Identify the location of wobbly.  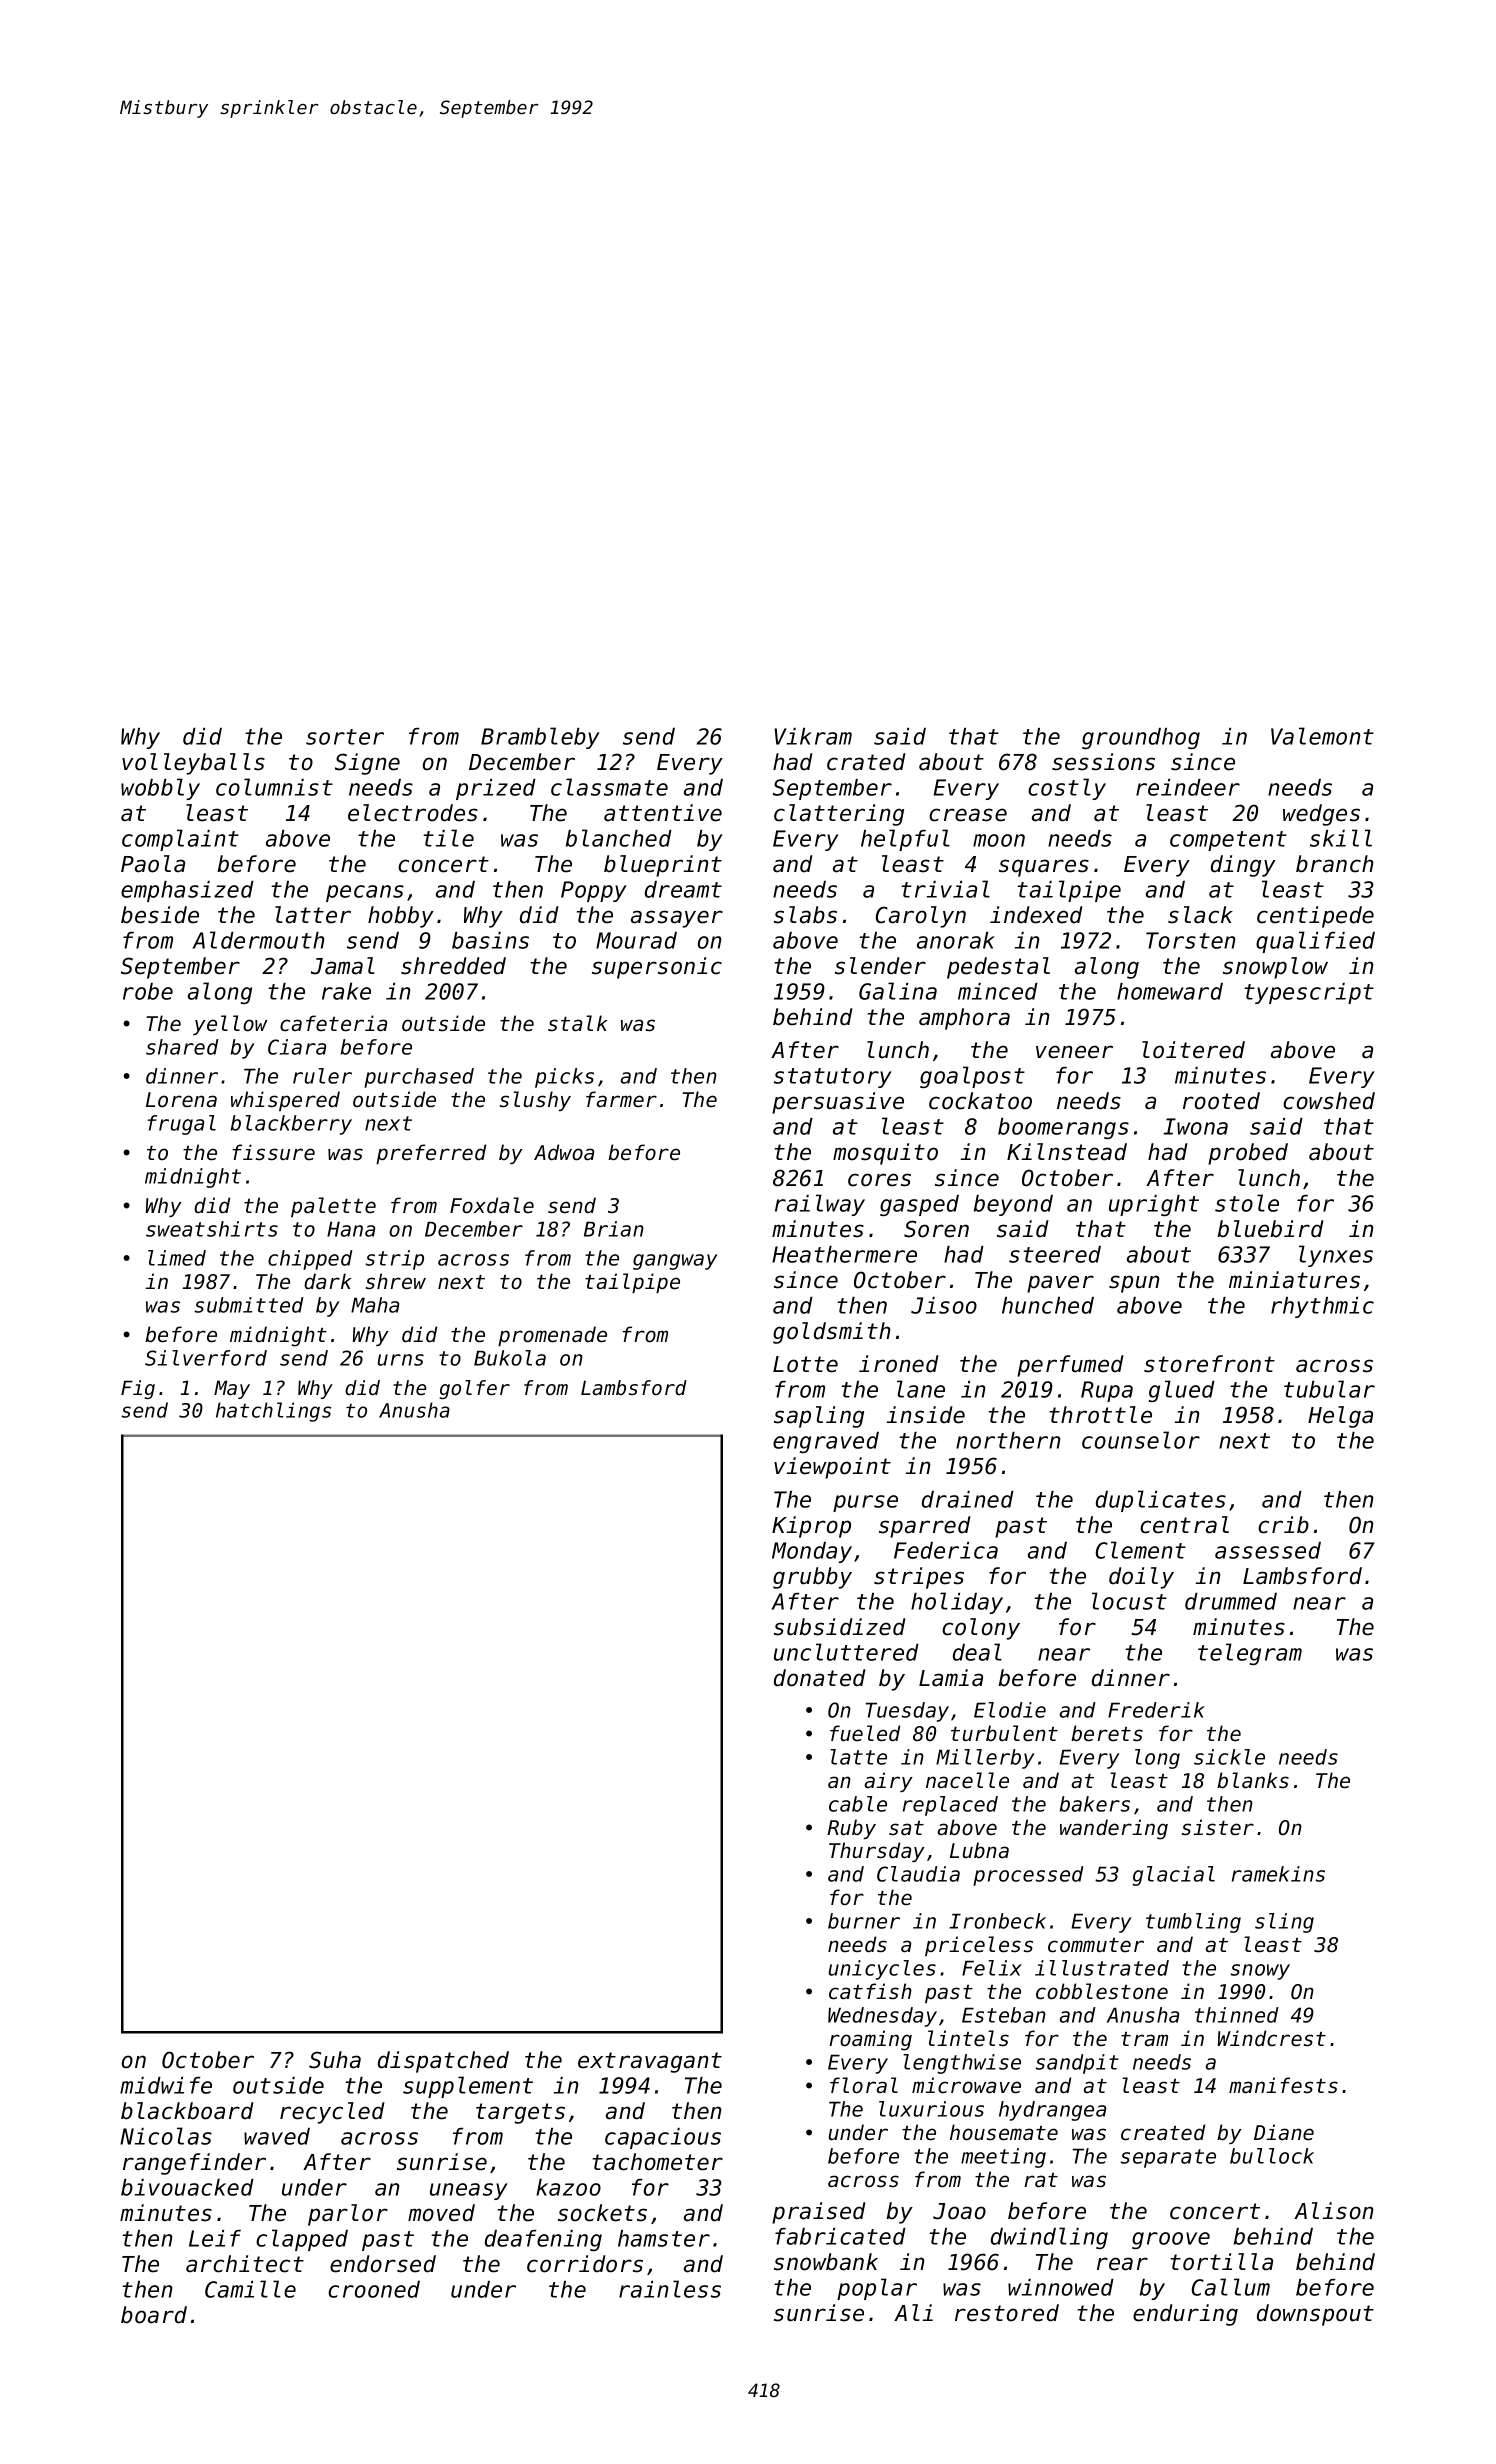
(160, 789).
